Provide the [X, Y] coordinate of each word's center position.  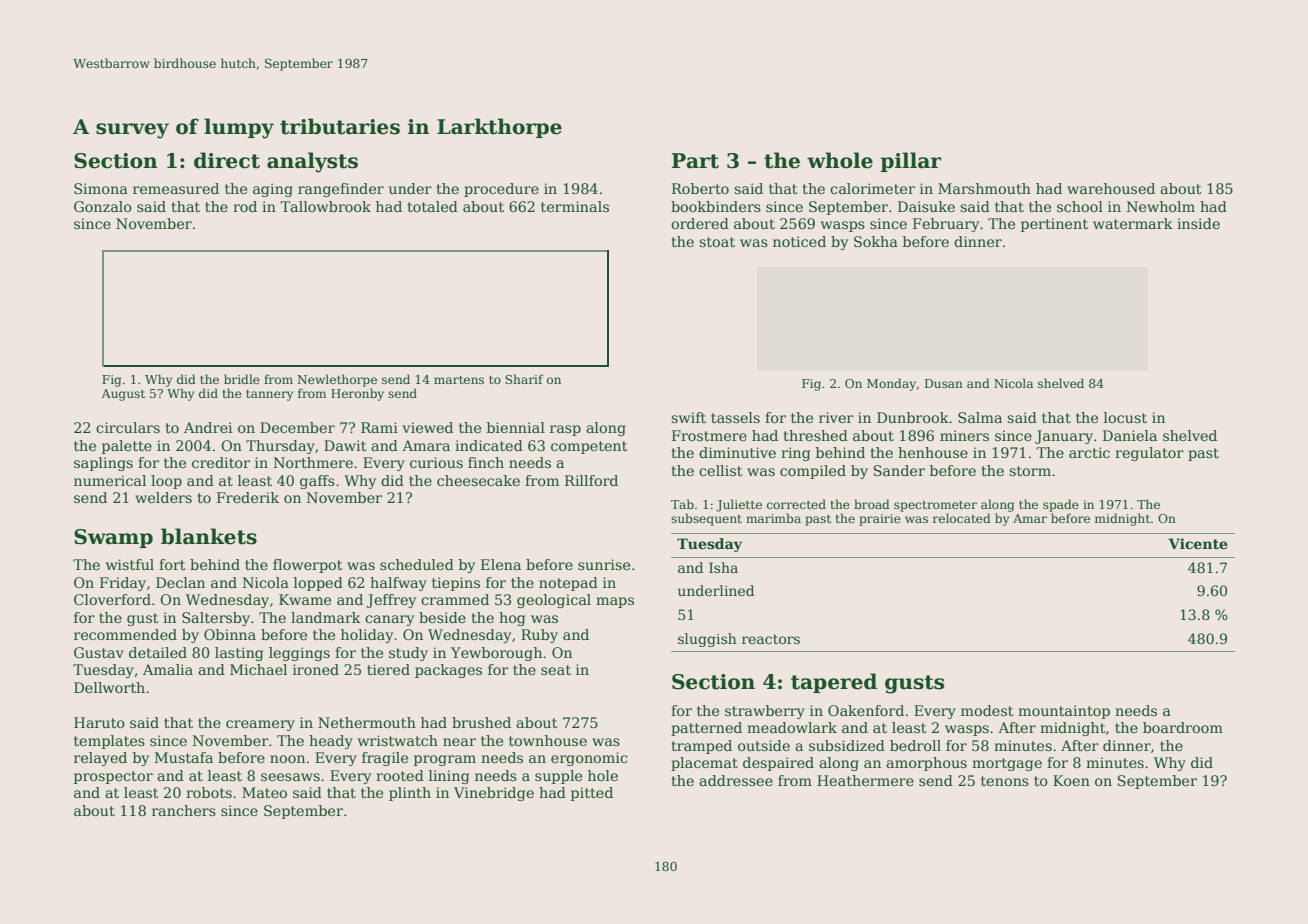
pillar [911, 162]
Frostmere [709, 435]
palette [127, 447]
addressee [736, 780]
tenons [1005, 781]
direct [227, 160]
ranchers [184, 810]
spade [1061, 505]
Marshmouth [984, 188]
